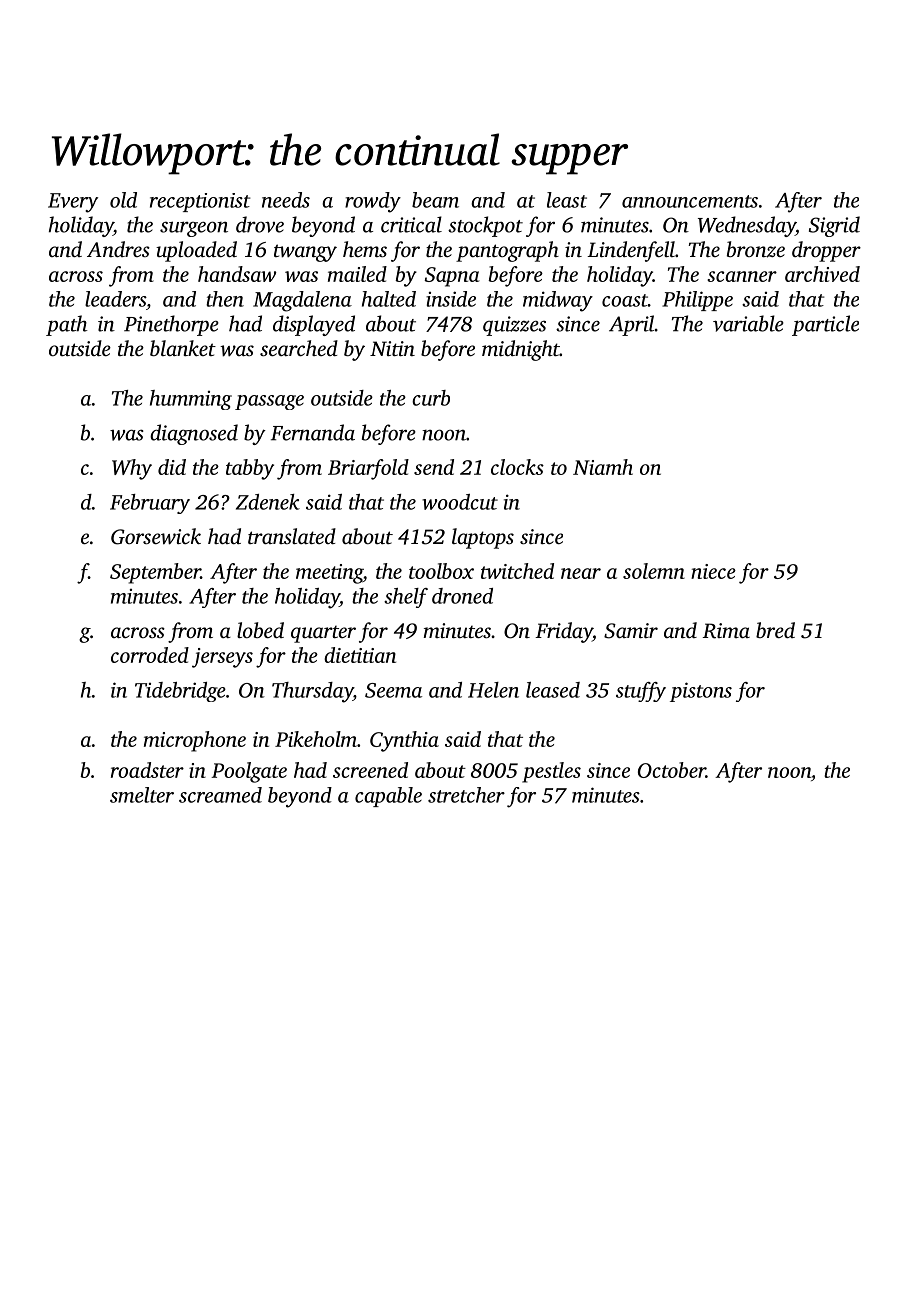  What do you see at coordinates (118, 249) in the image?
I see `Andres` at bounding box center [118, 249].
